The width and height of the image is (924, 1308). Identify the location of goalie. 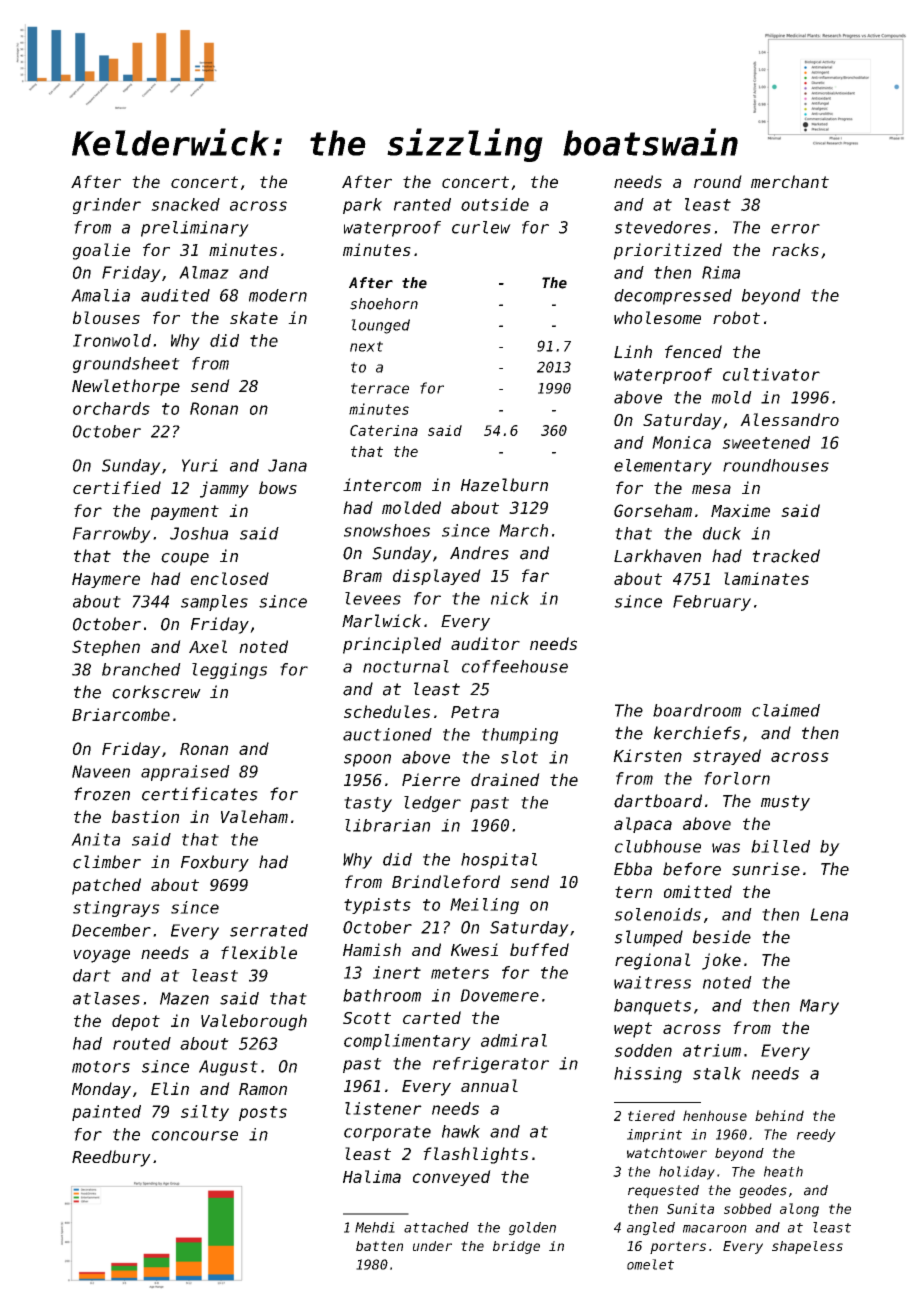
(101, 251).
